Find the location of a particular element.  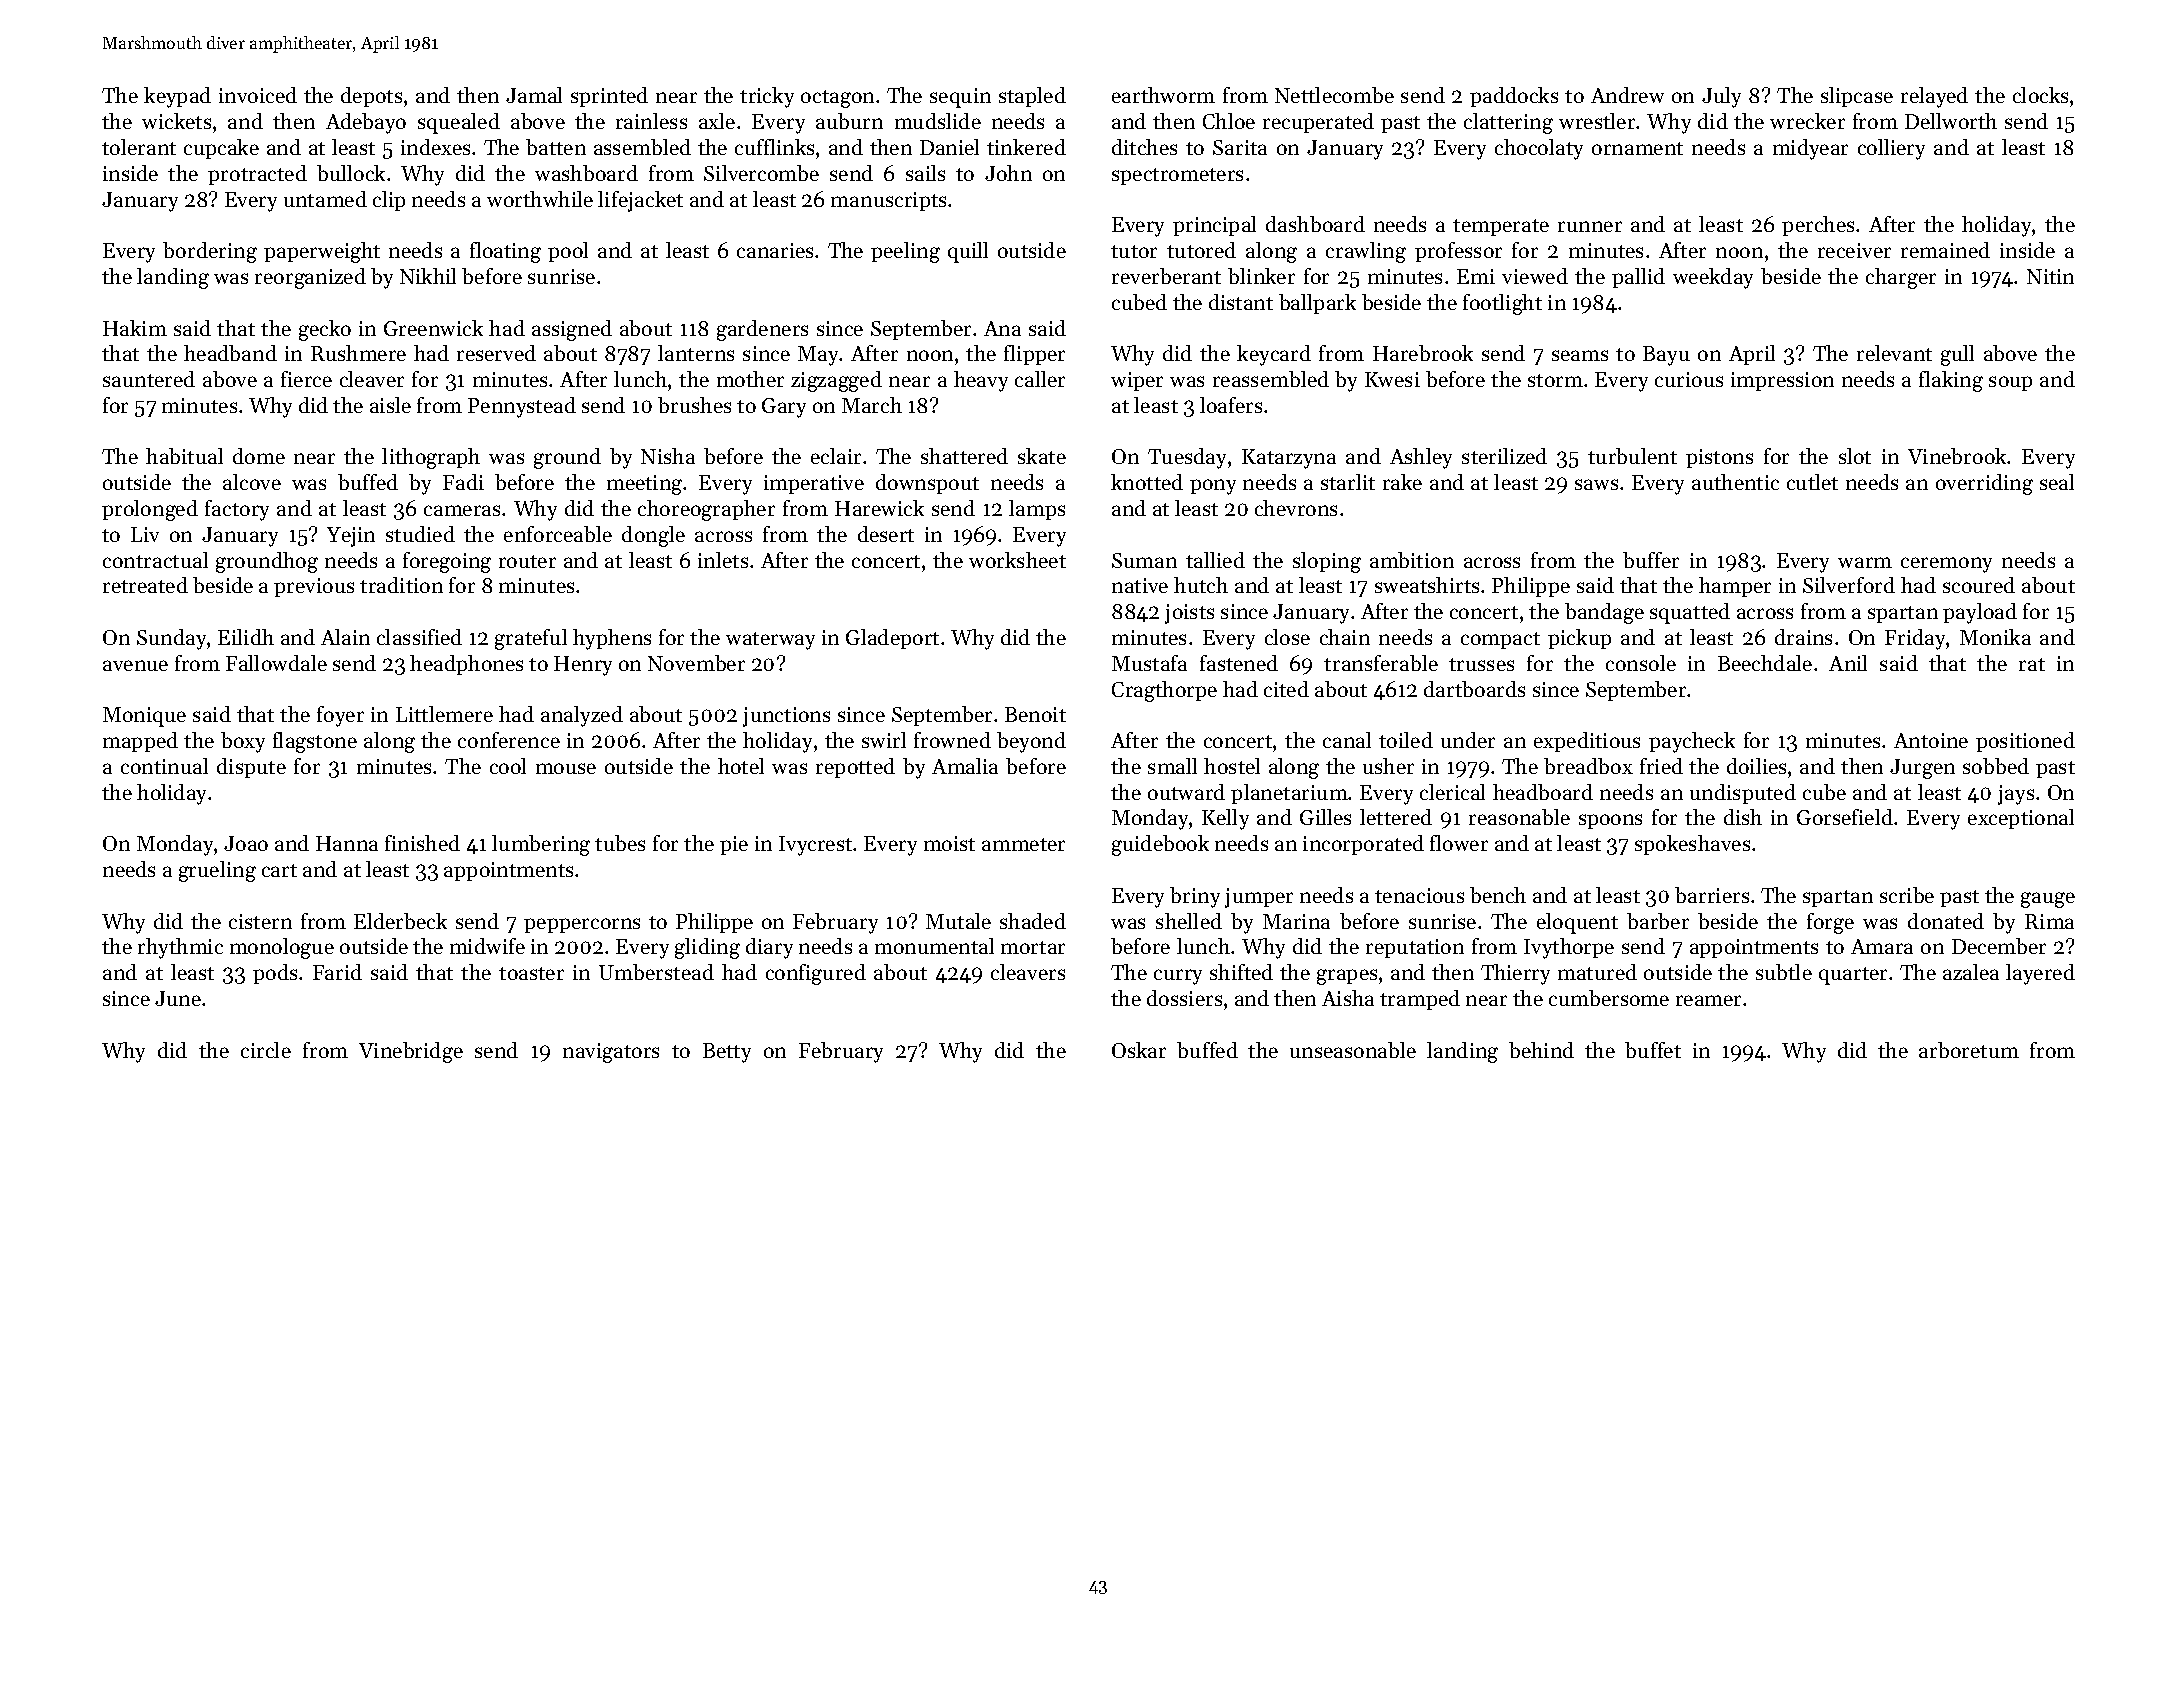

wrecker is located at coordinates (1807, 121).
